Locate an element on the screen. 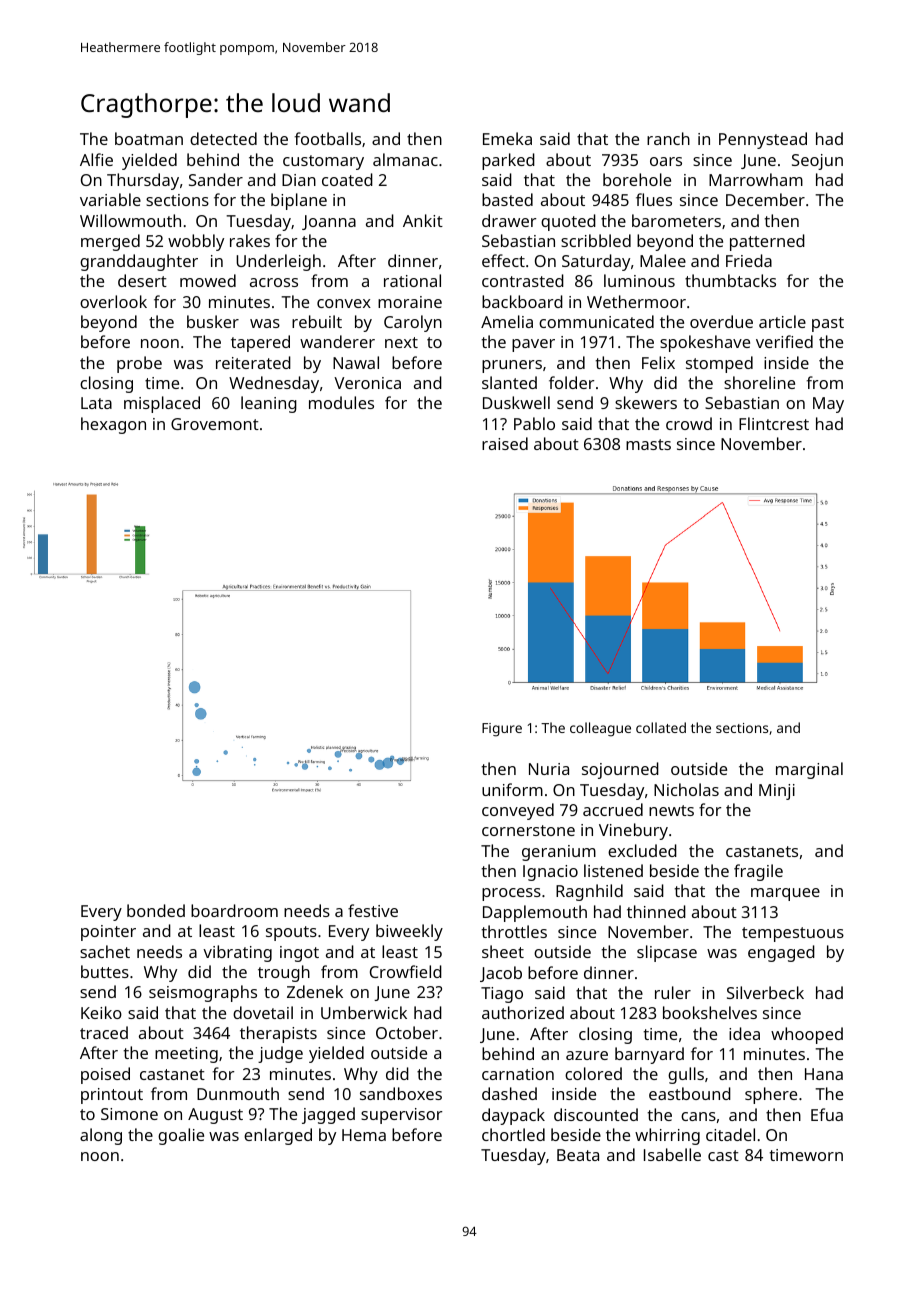 This screenshot has width=924, height=1311. excluded is located at coordinates (642, 850).
